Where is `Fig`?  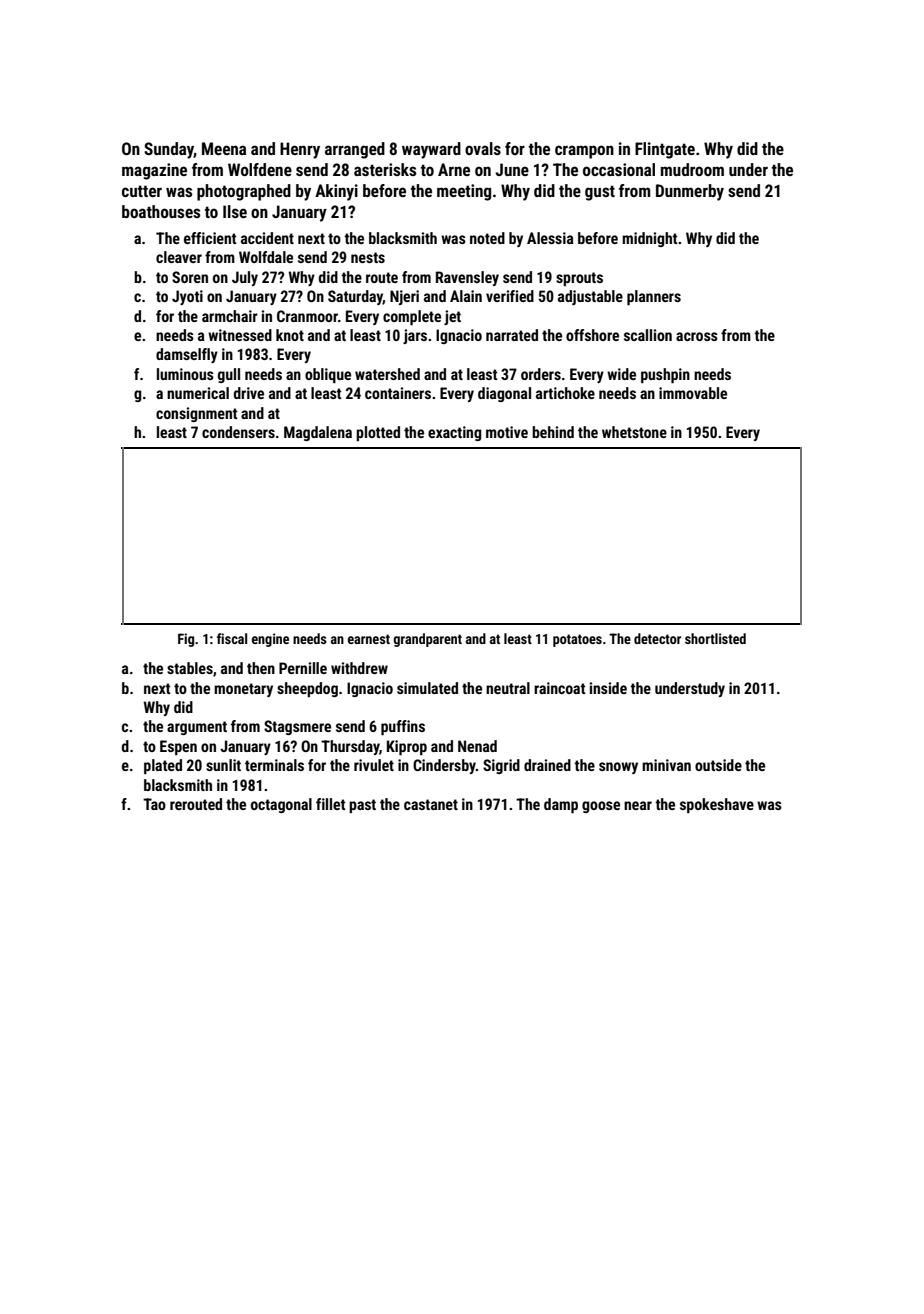 Fig is located at coordinates (186, 640).
